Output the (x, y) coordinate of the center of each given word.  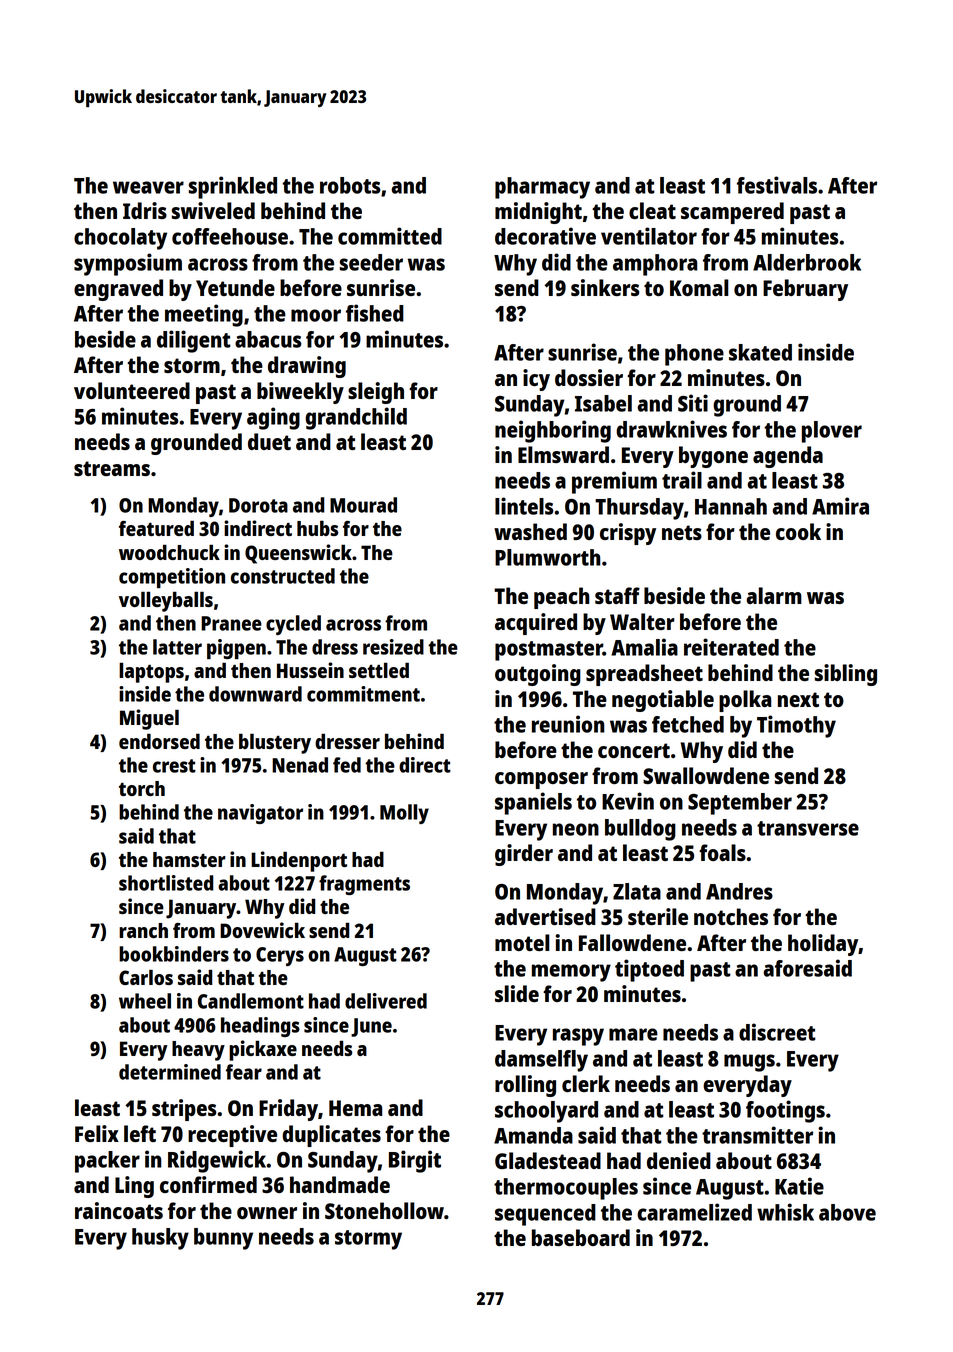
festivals (777, 185)
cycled (293, 625)
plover (832, 432)
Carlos (146, 977)
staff (617, 595)
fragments (364, 885)
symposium (128, 264)
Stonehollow (384, 1210)
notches (731, 916)
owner (267, 1213)
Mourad (363, 505)
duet (269, 441)
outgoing (538, 675)
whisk (785, 1212)
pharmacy (542, 188)
